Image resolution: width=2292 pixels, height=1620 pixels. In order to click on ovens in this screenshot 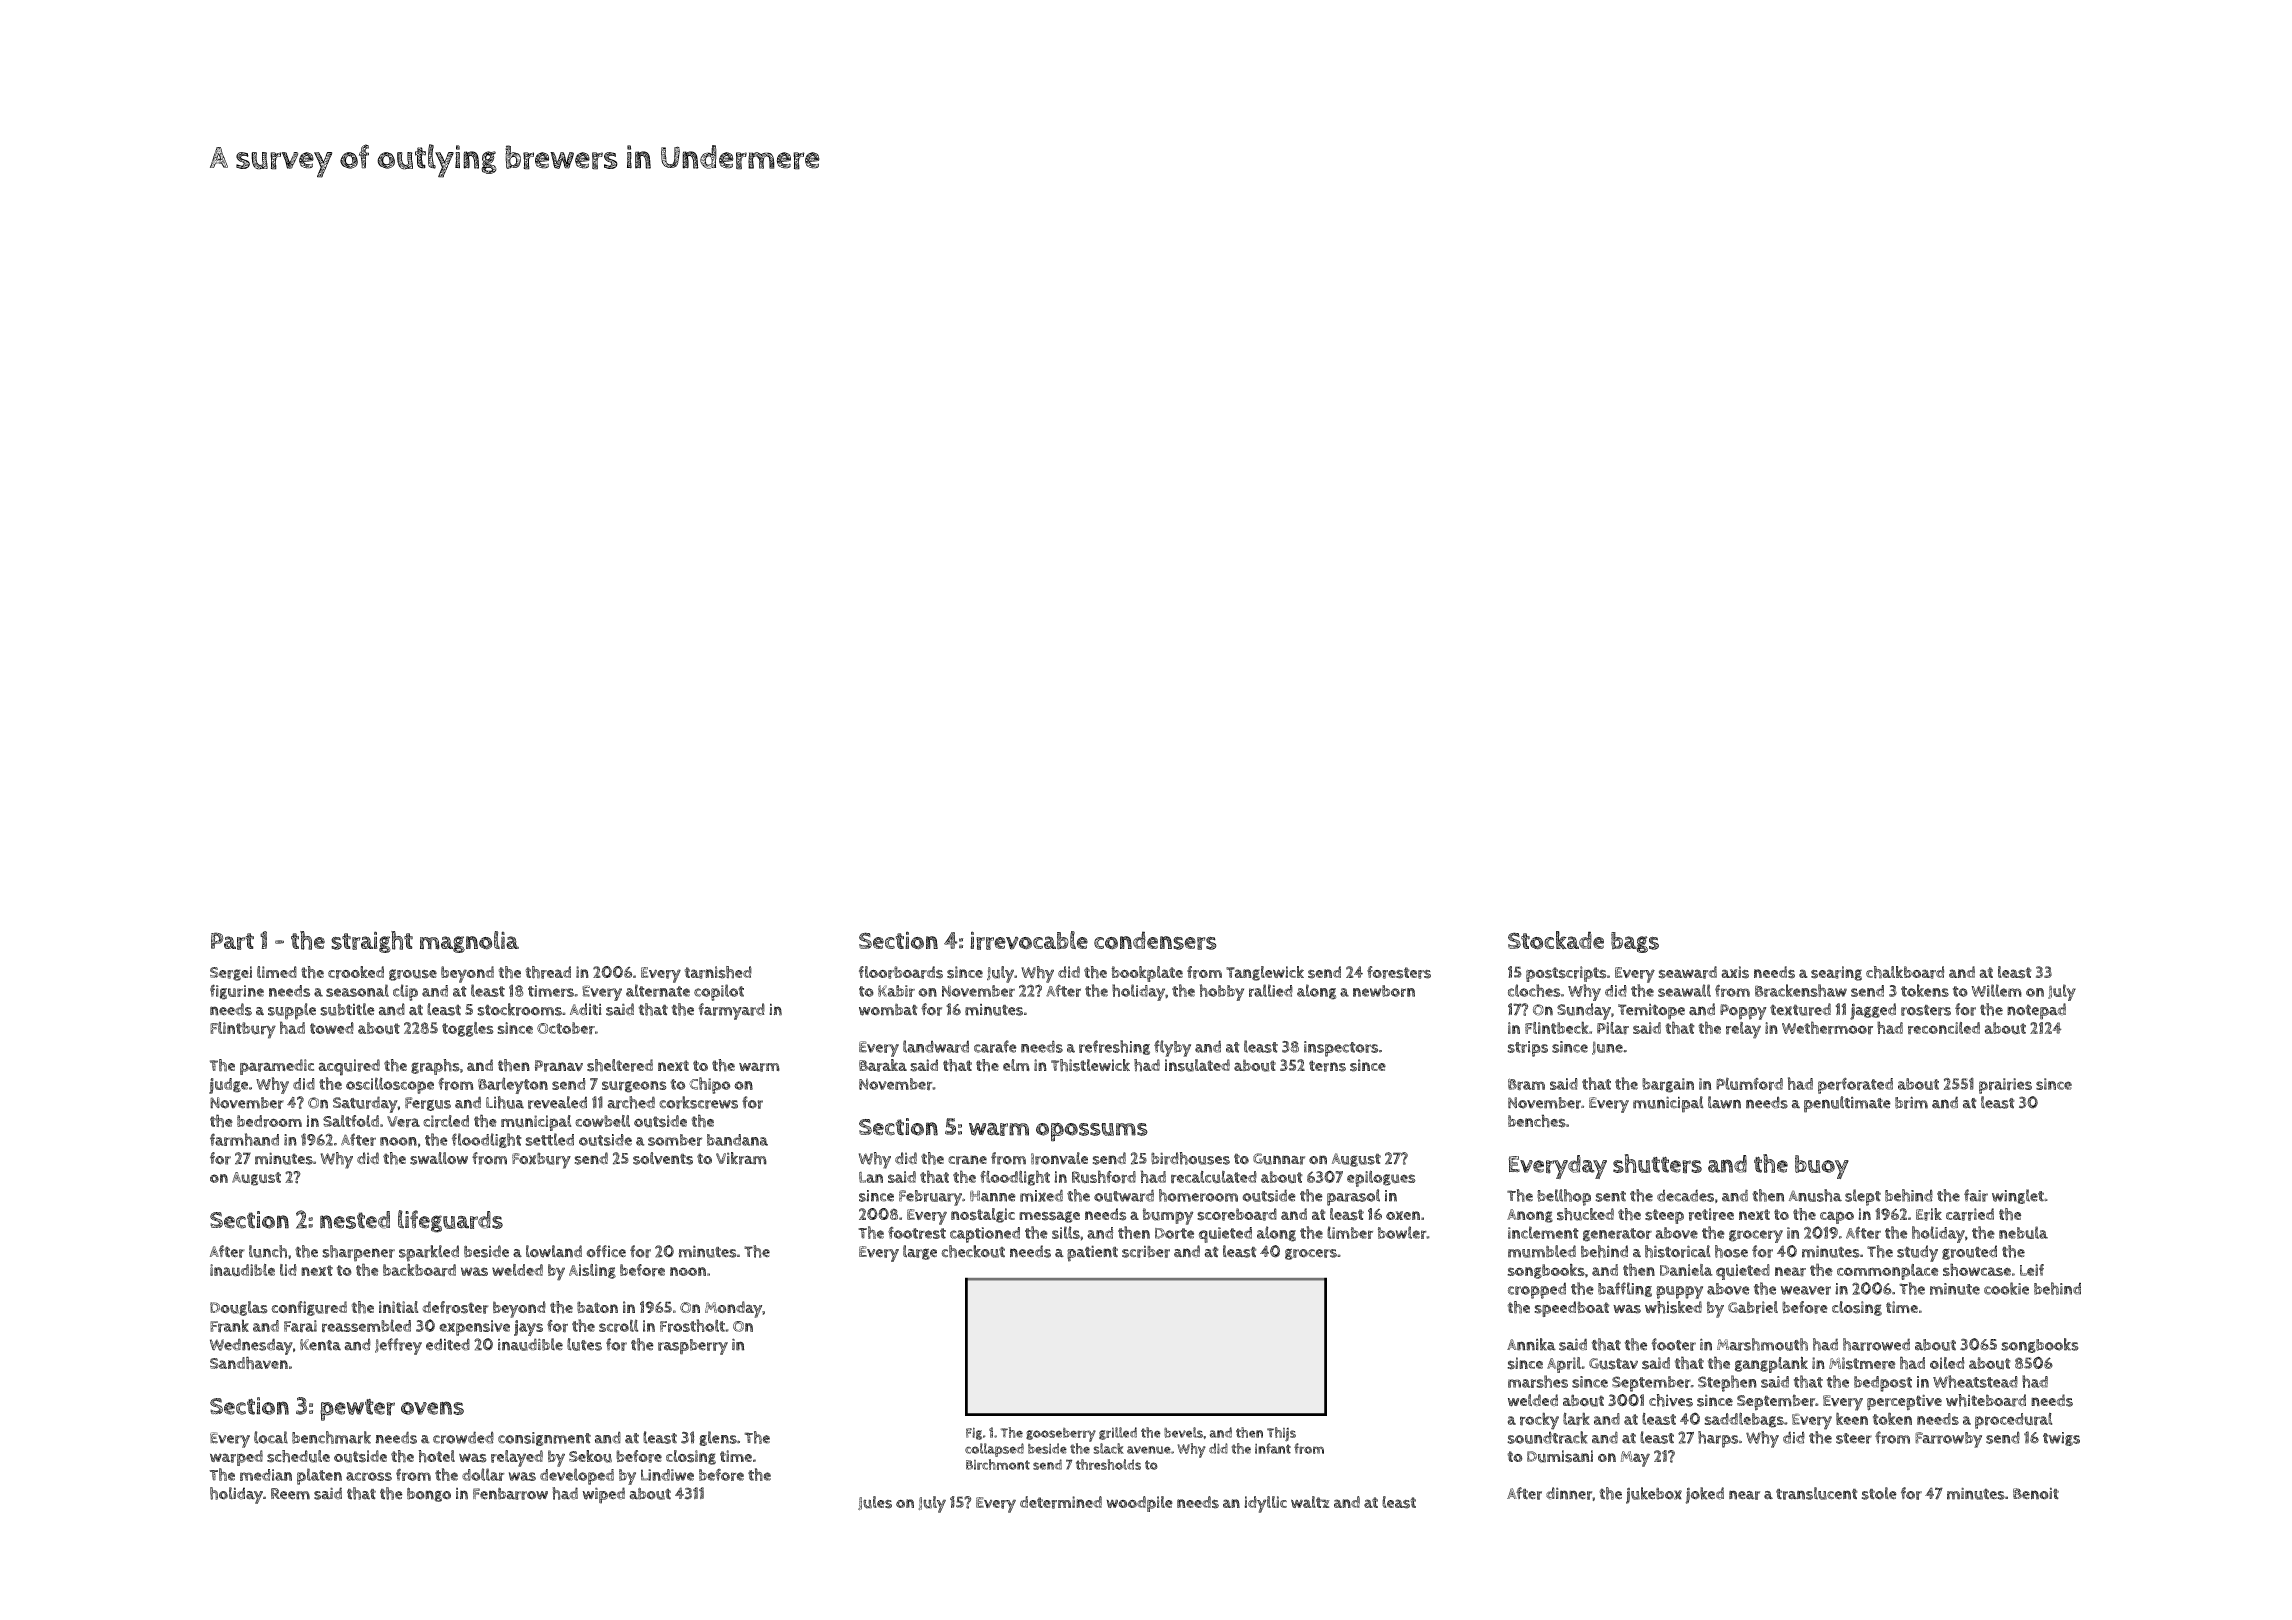, I will do `click(432, 1408)`.
